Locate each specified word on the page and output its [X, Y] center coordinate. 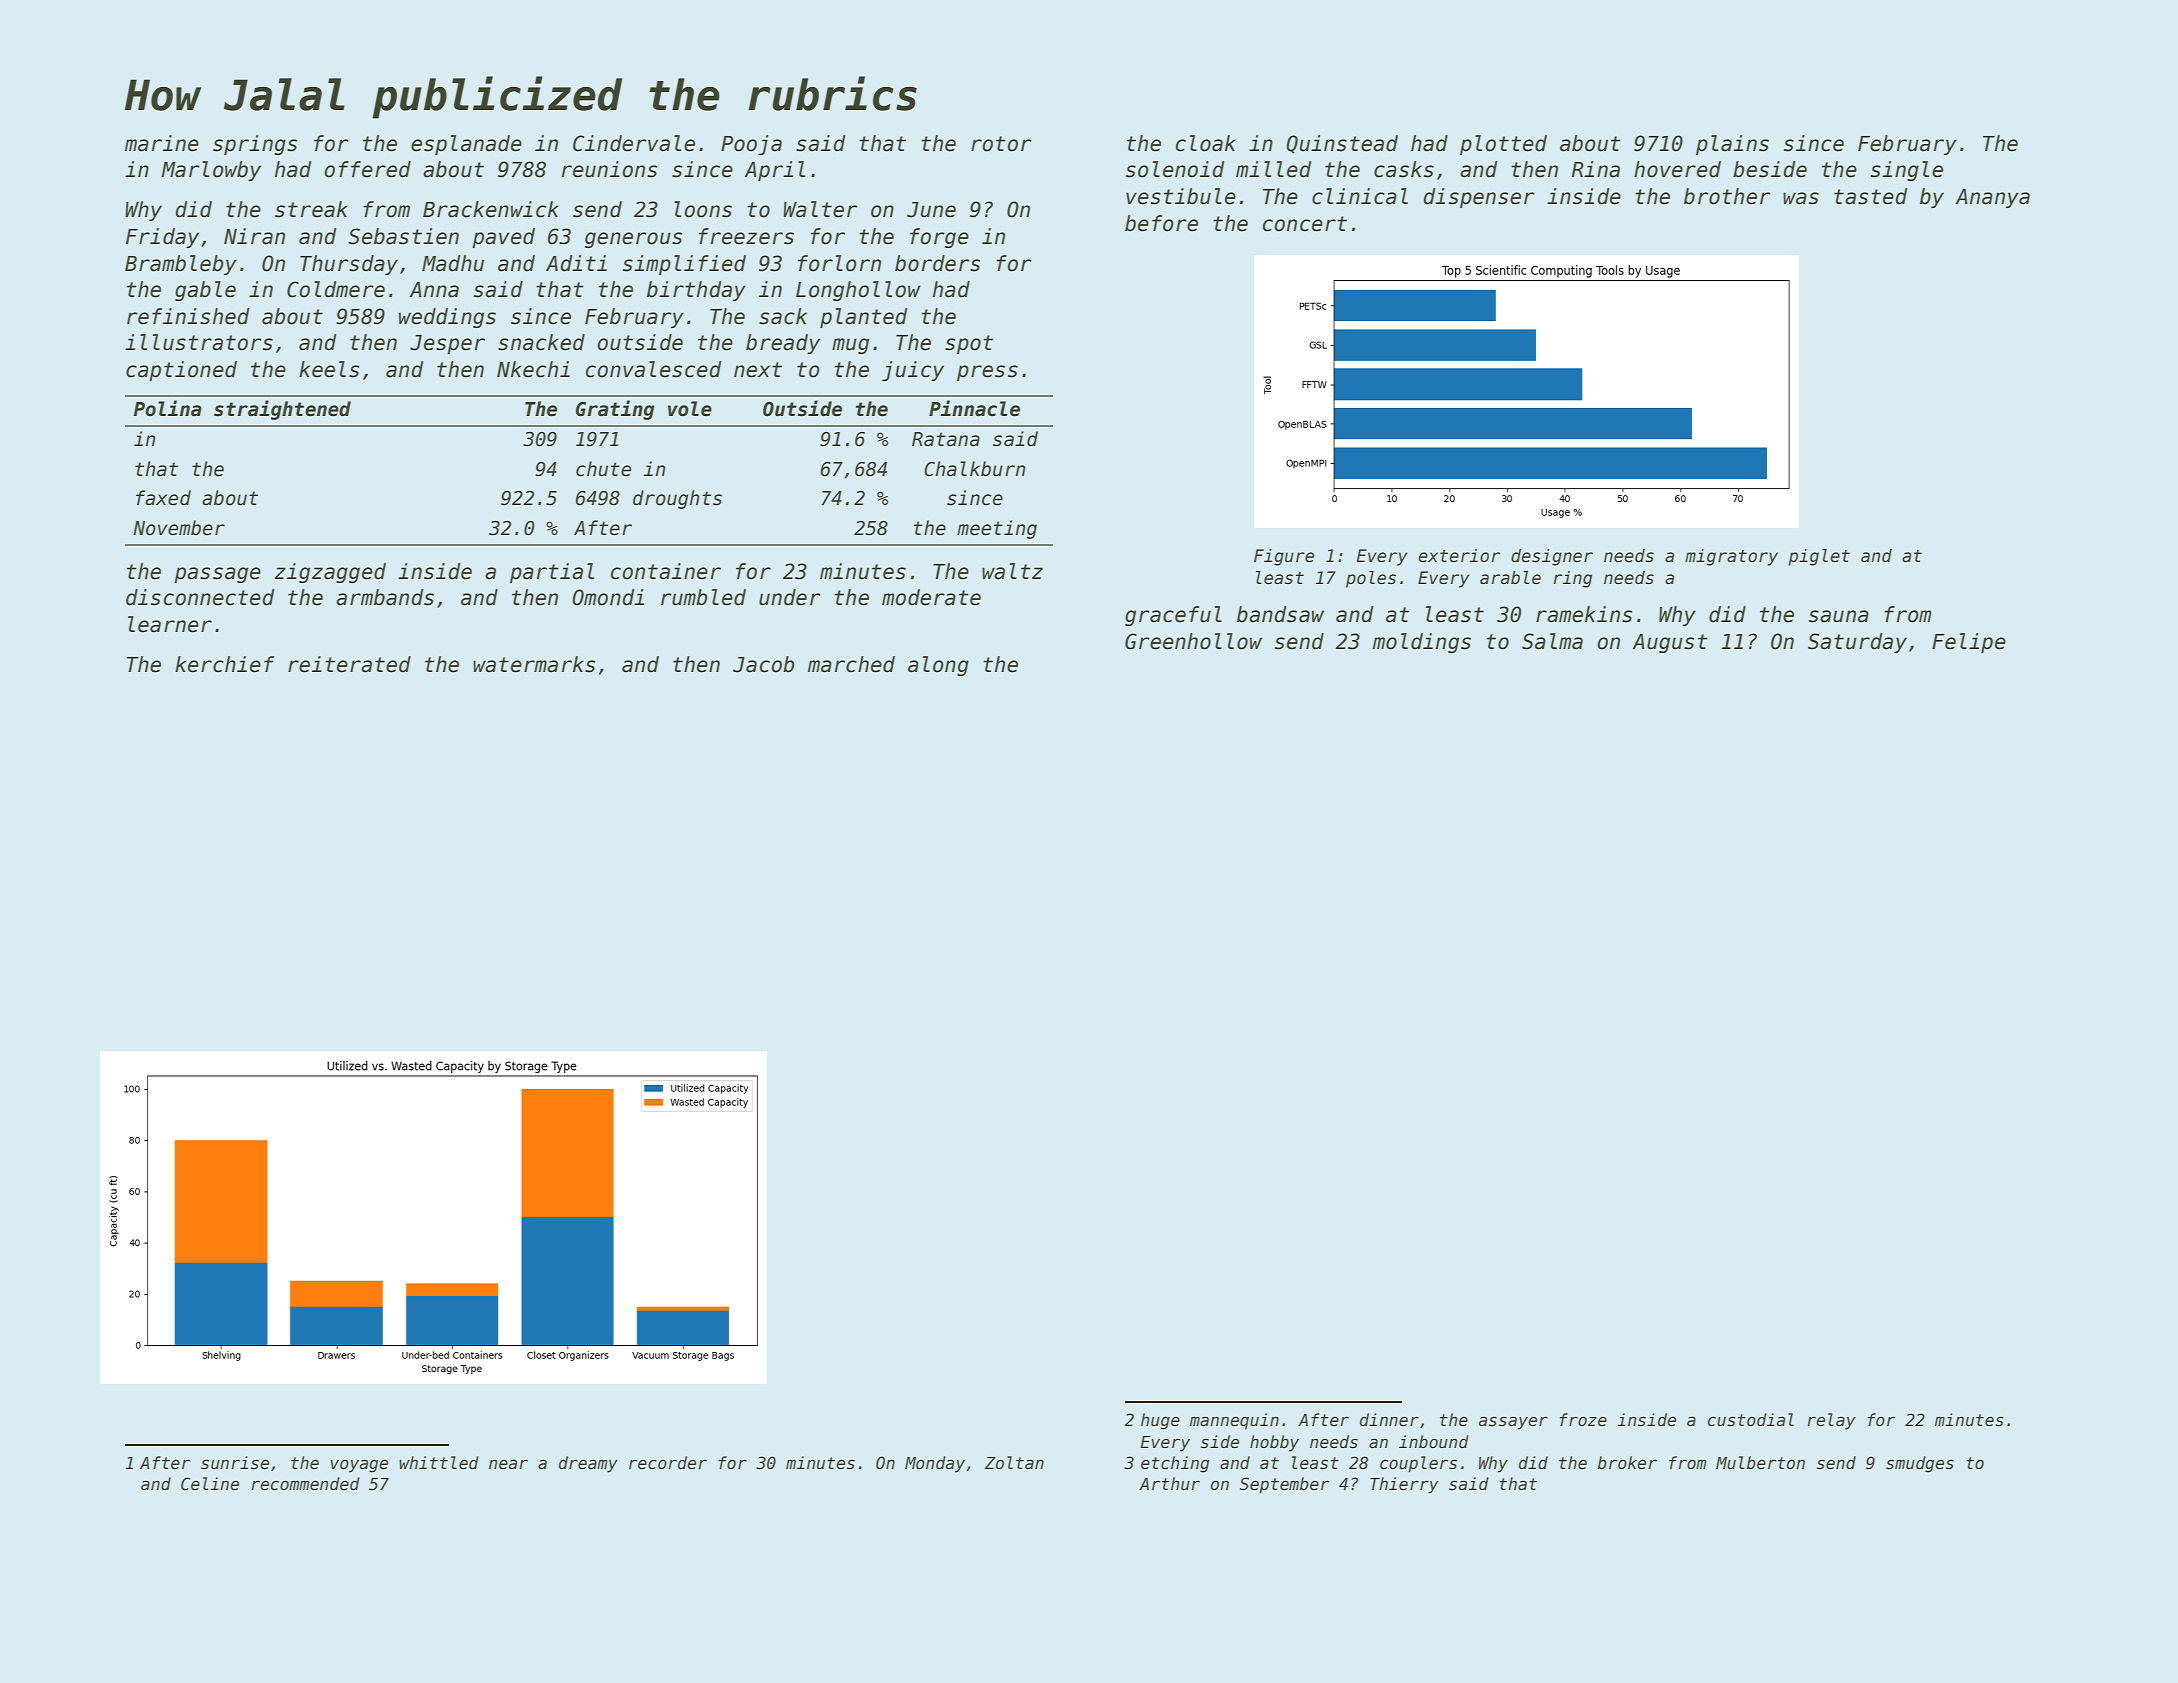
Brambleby [181, 265]
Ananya [1992, 198]
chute [603, 469]
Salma [1552, 641]
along [938, 666]
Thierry [1404, 1485]
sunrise [235, 1463]
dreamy [588, 1464]
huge [1160, 1421]
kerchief [224, 664]
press [987, 373]
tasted [1870, 196]
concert [1305, 224]
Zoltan [1014, 1462]
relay [1831, 1421]
